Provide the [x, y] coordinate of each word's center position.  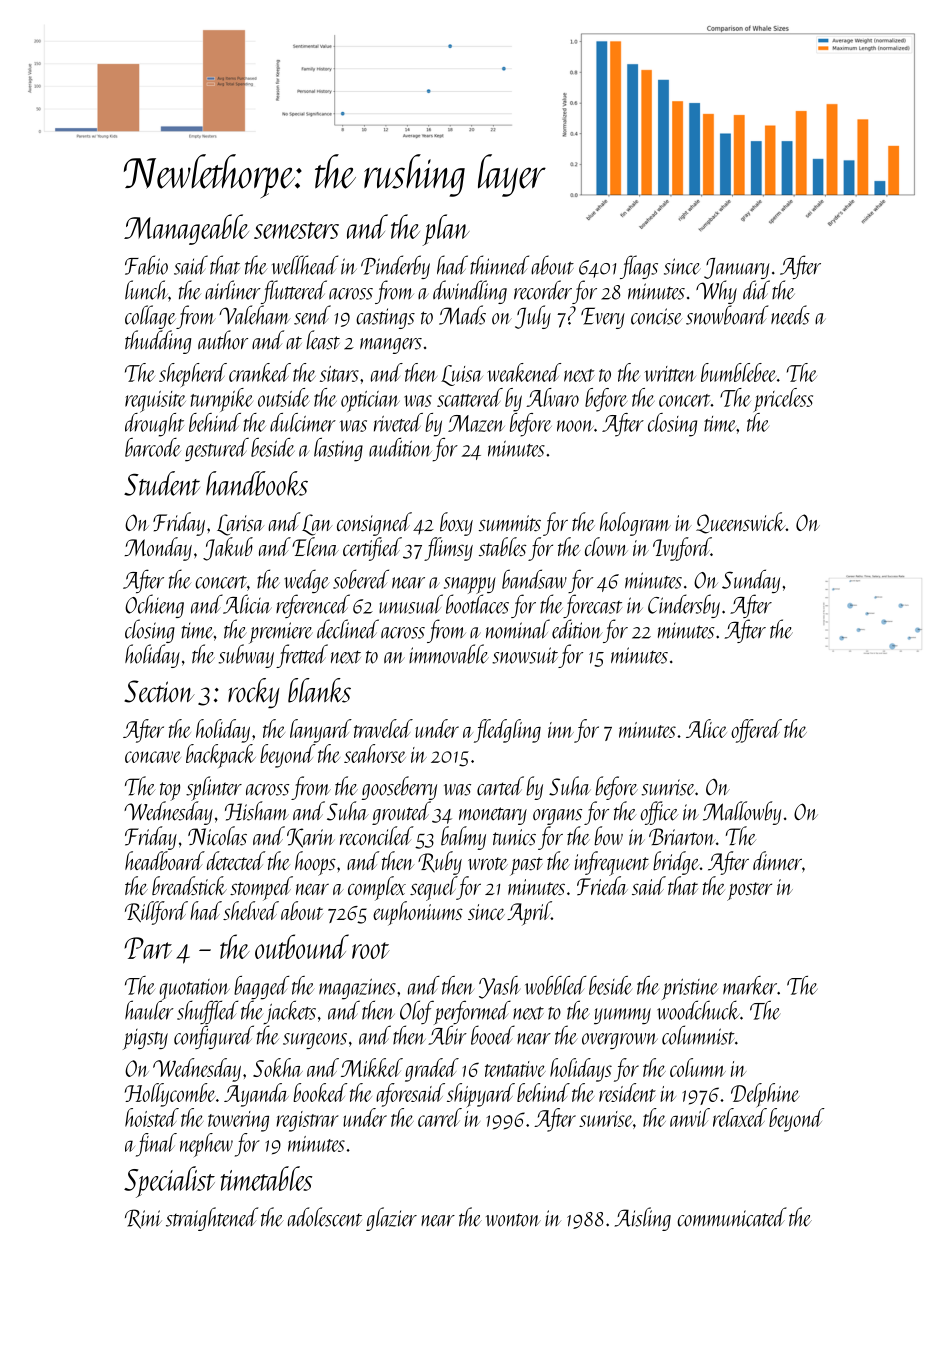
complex [377, 888]
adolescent [325, 1217]
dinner [777, 860]
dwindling [470, 292]
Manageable [186, 229]
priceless [783, 400]
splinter [214, 788]
